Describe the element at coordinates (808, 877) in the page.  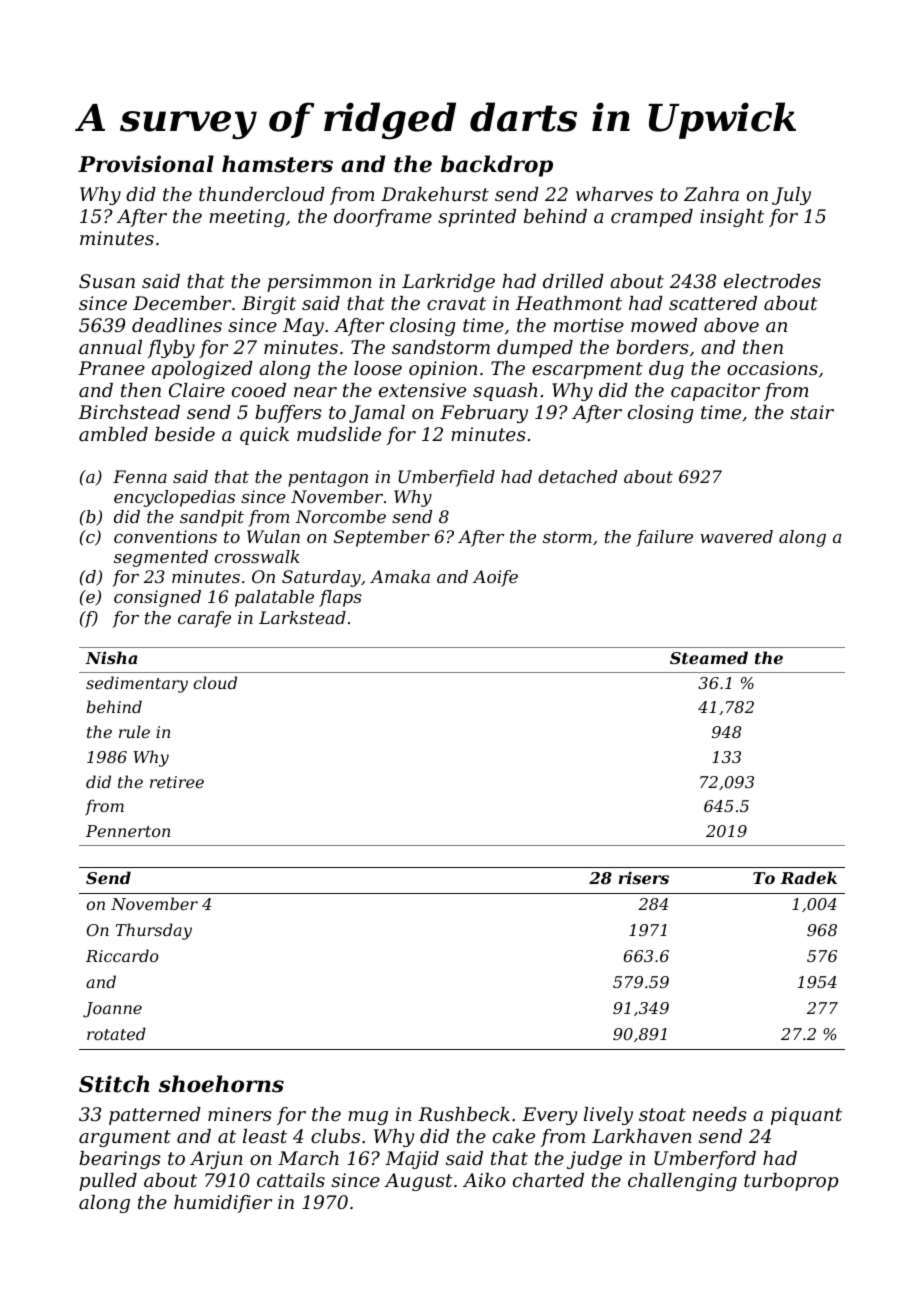
I see `Radek` at that location.
